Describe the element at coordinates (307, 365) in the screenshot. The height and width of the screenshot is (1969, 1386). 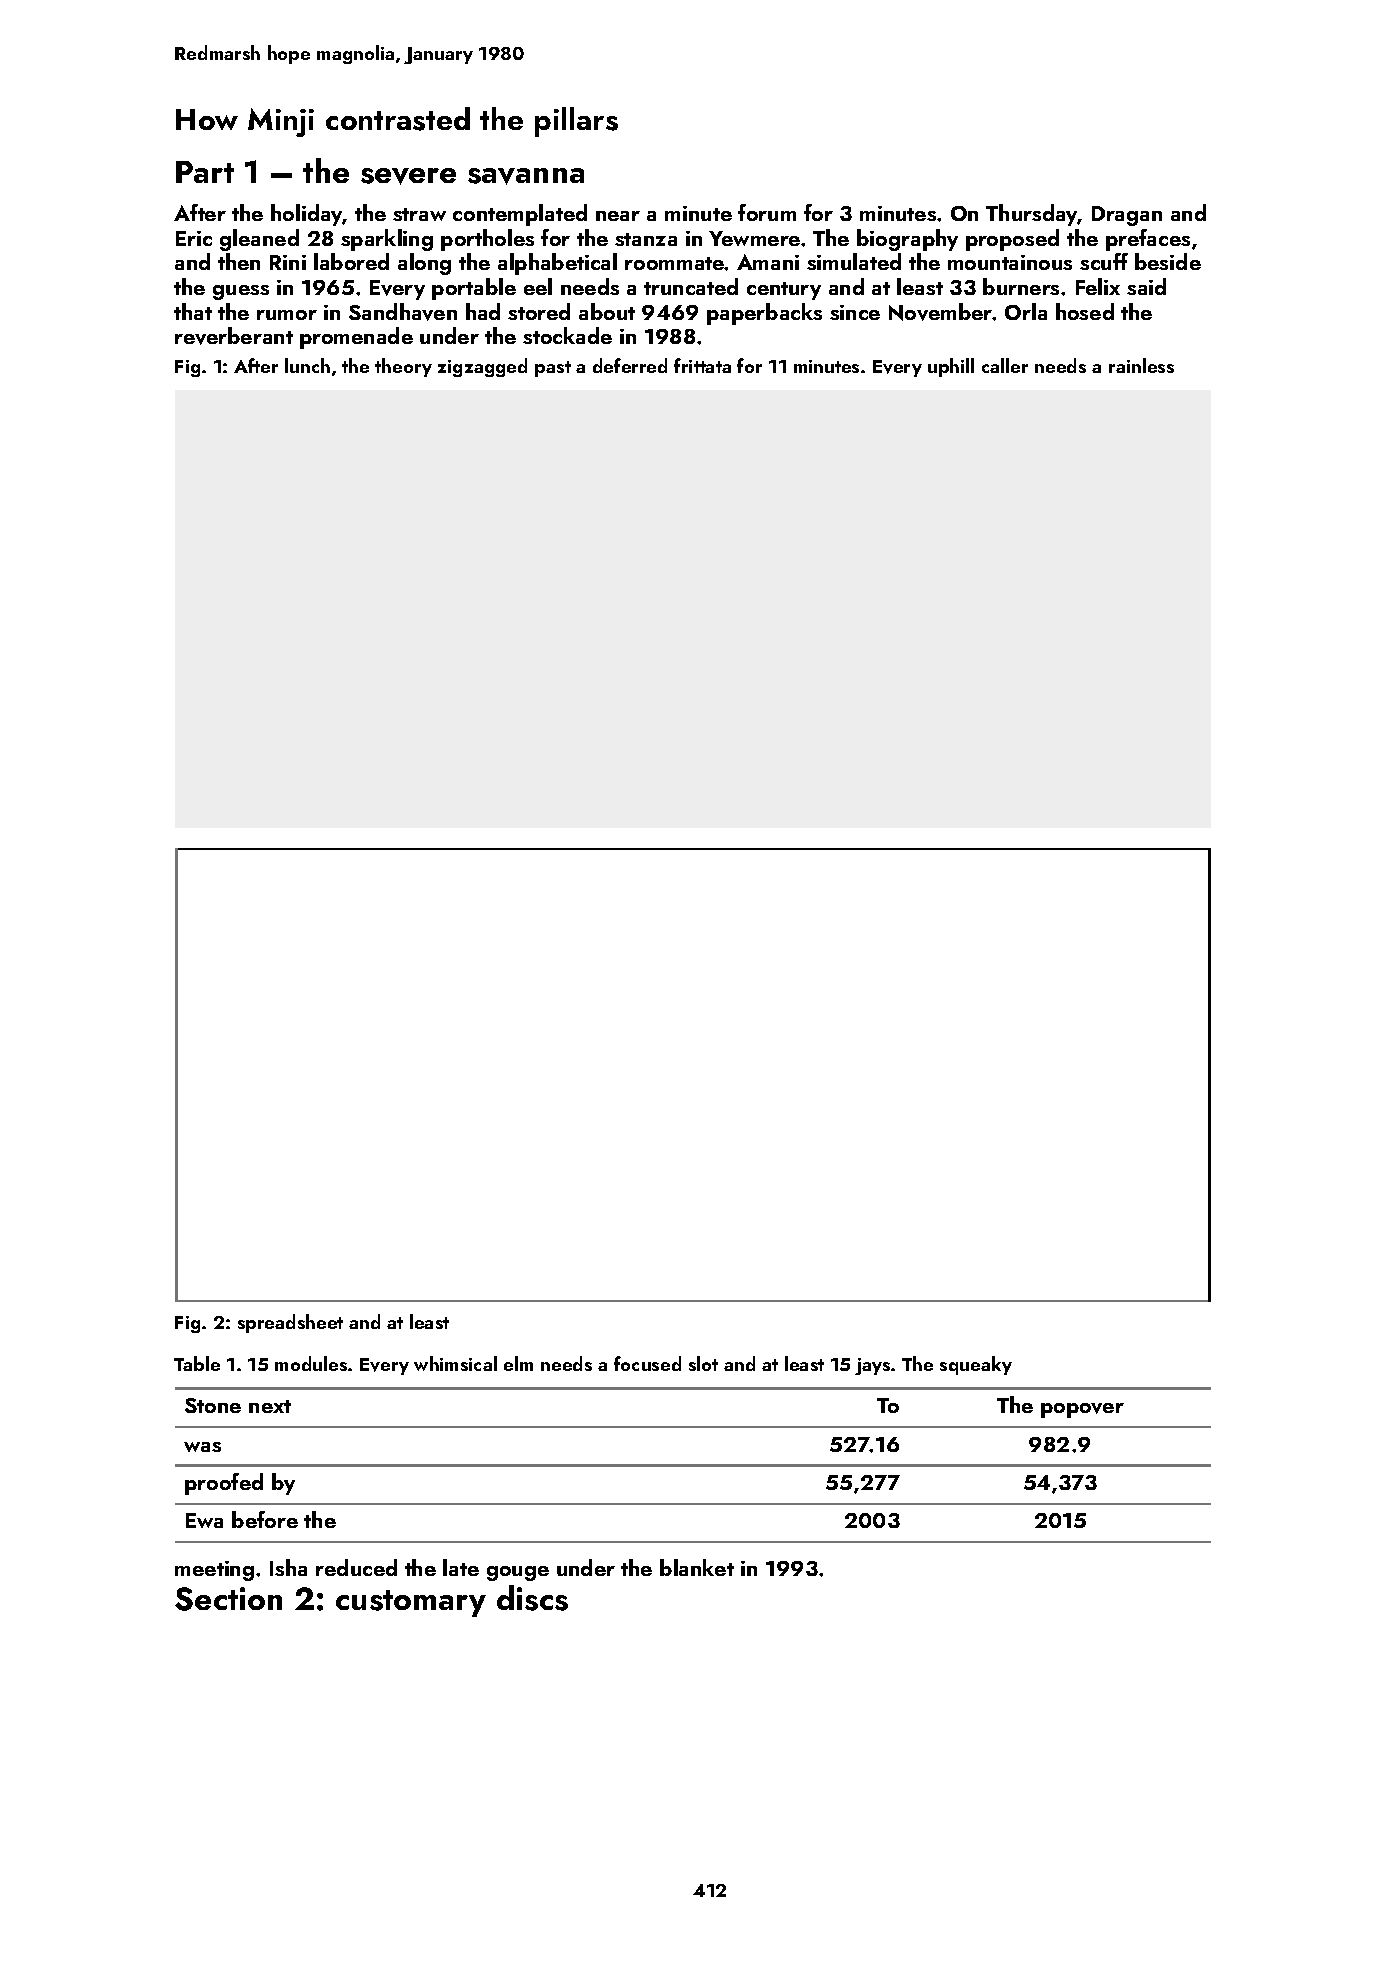
I see `lunch` at that location.
